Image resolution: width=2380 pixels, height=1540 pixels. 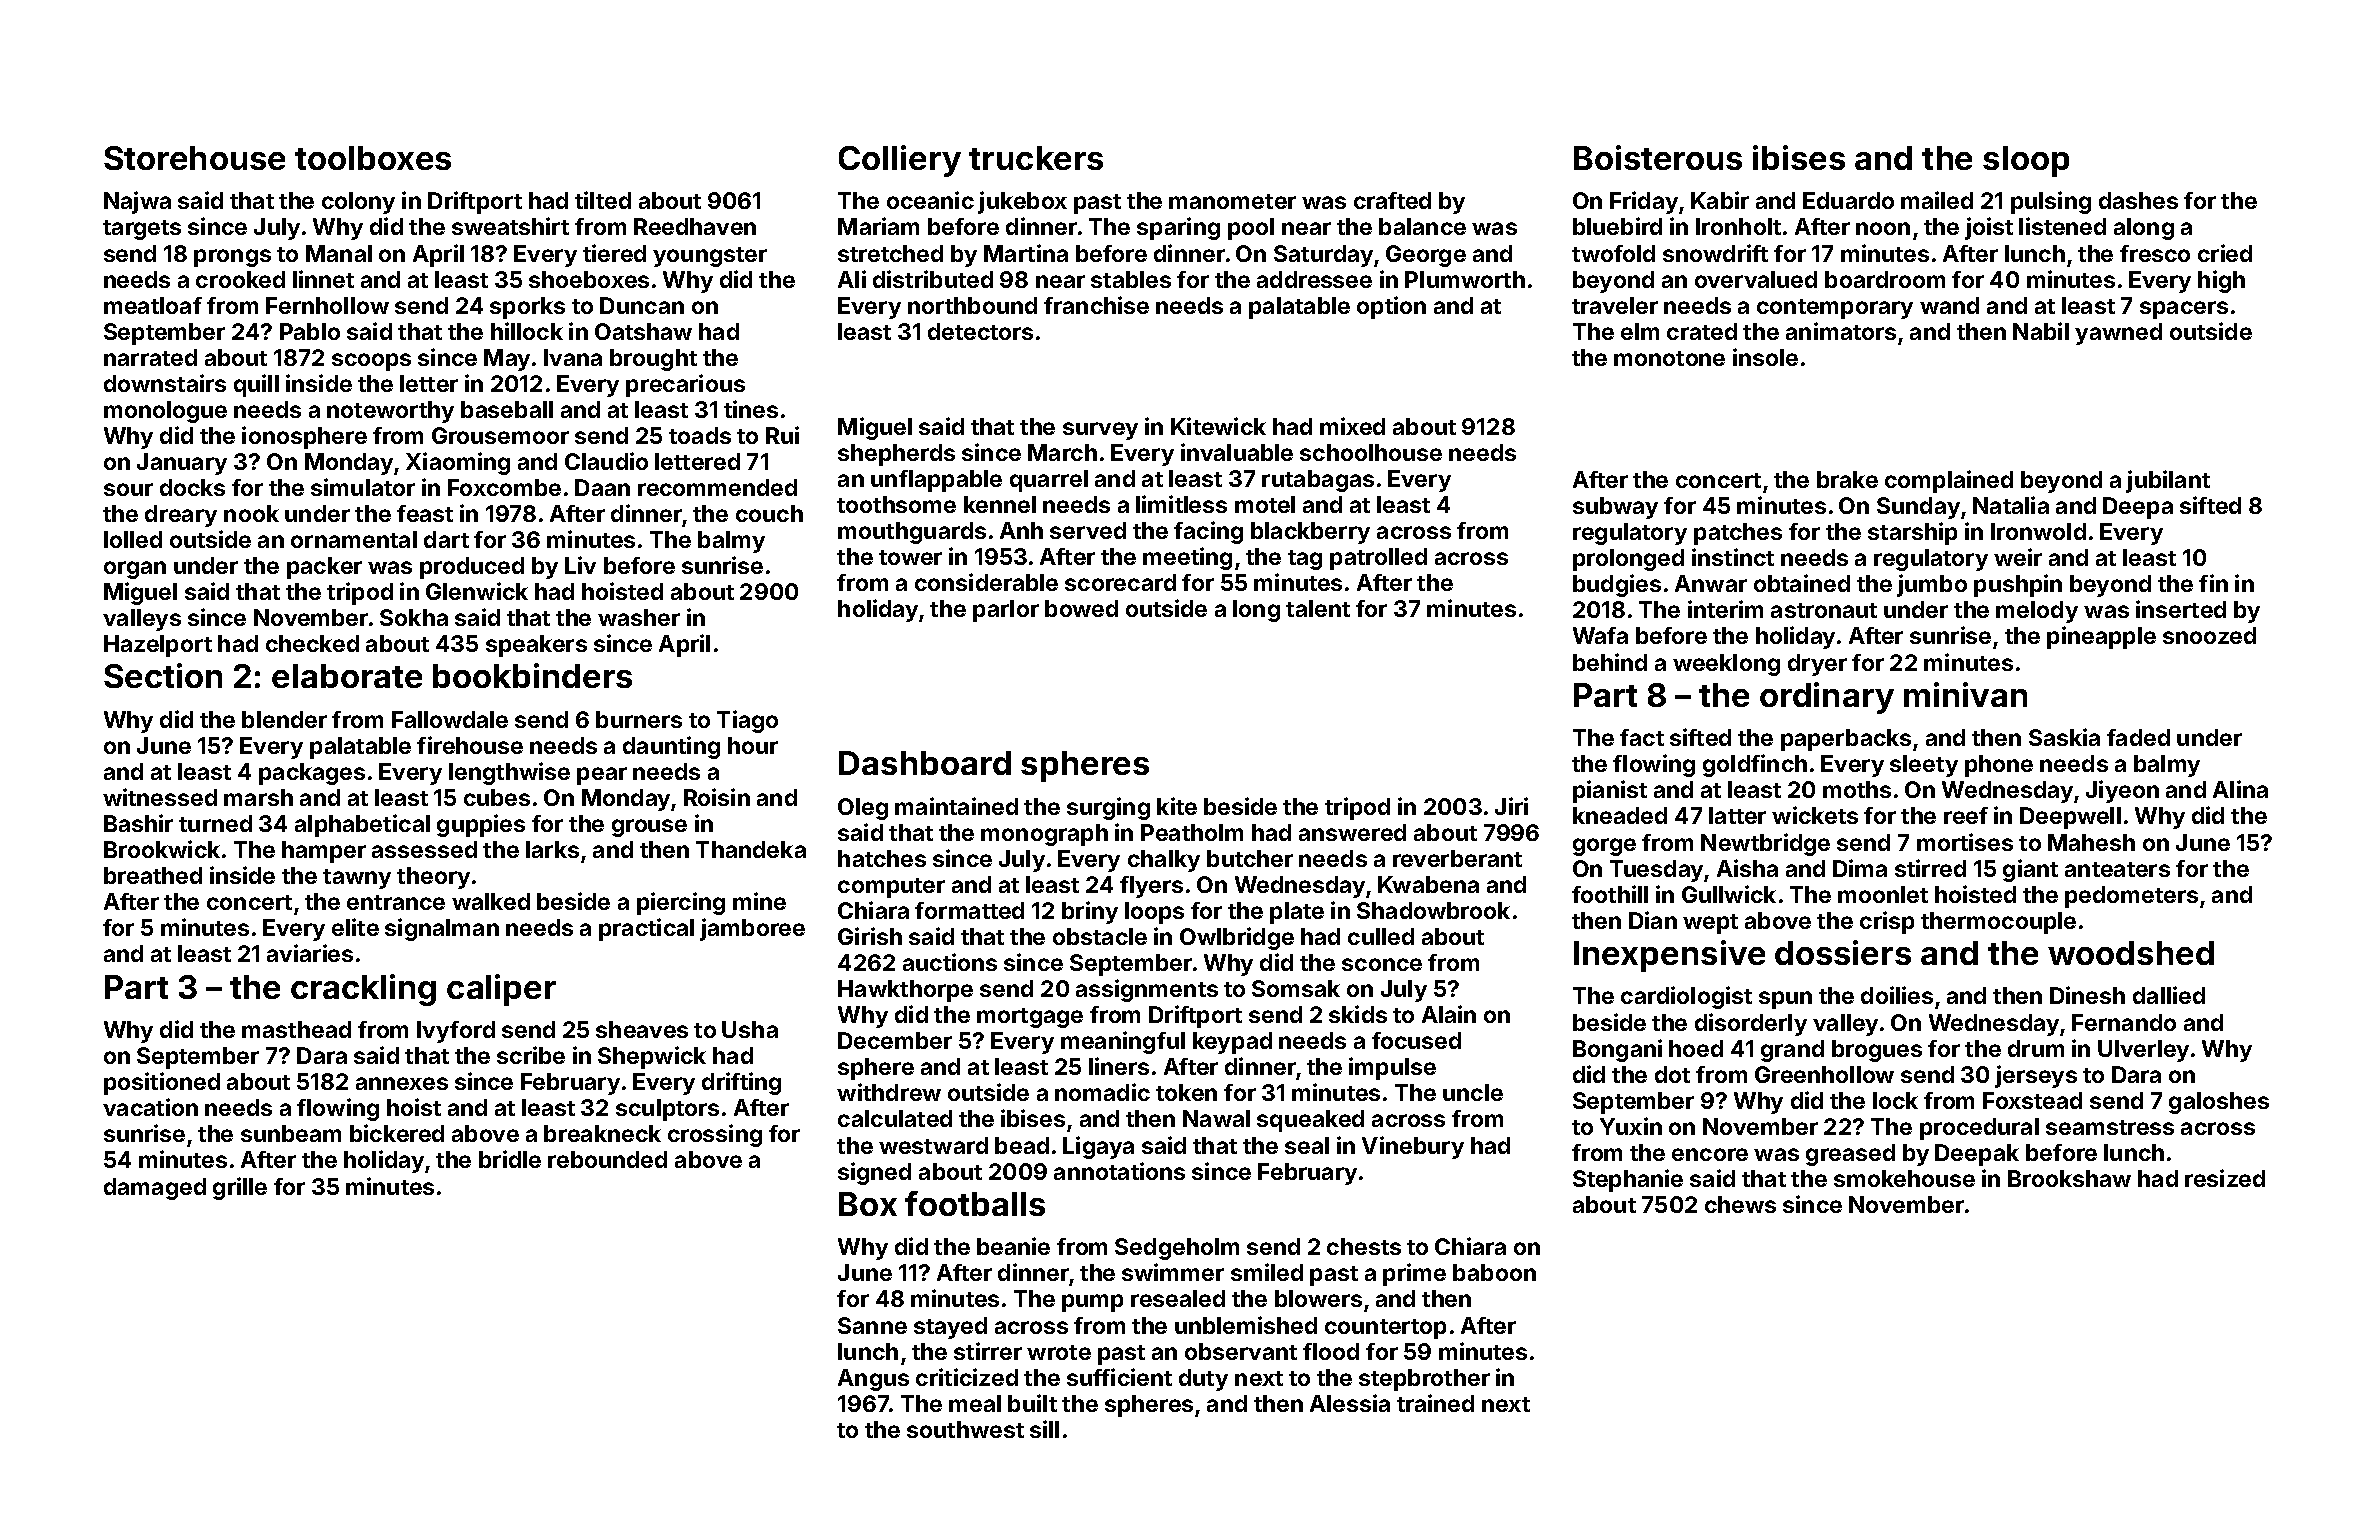 What do you see at coordinates (1044, 835) in the page?
I see `monograph` at bounding box center [1044, 835].
